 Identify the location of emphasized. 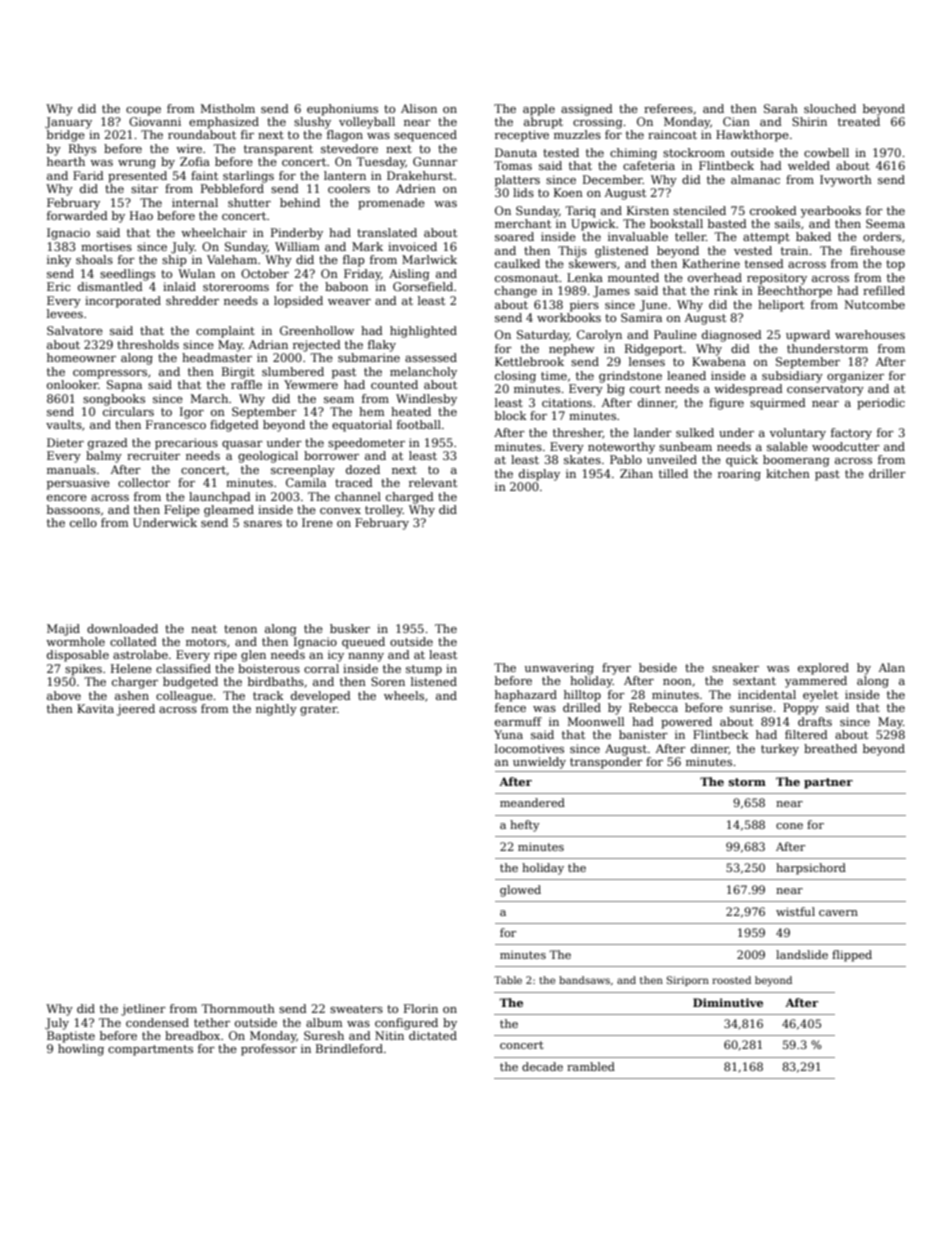
(224, 123).
